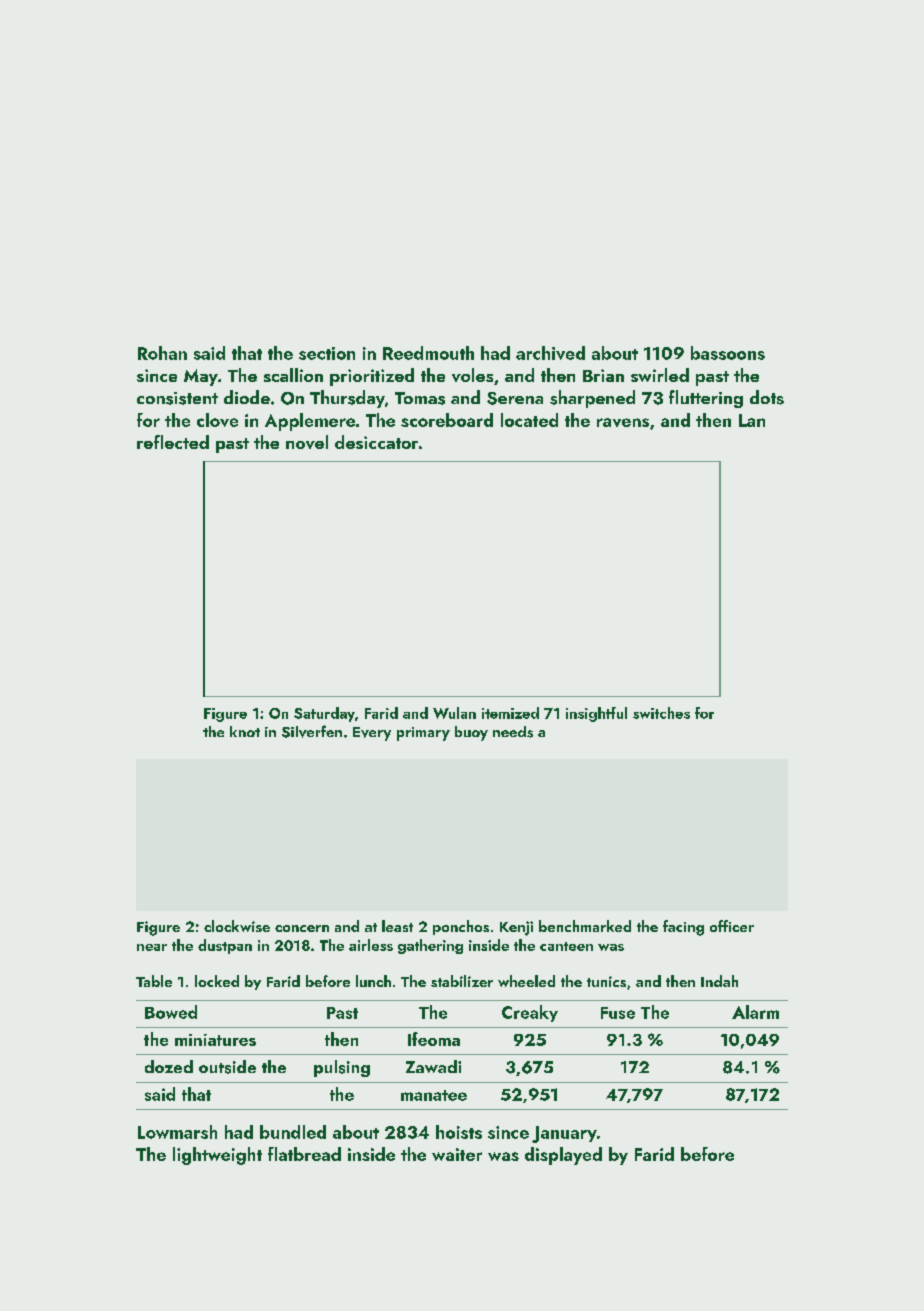 This document has width=924, height=1311. I want to click on Zawadi, so click(433, 1066).
